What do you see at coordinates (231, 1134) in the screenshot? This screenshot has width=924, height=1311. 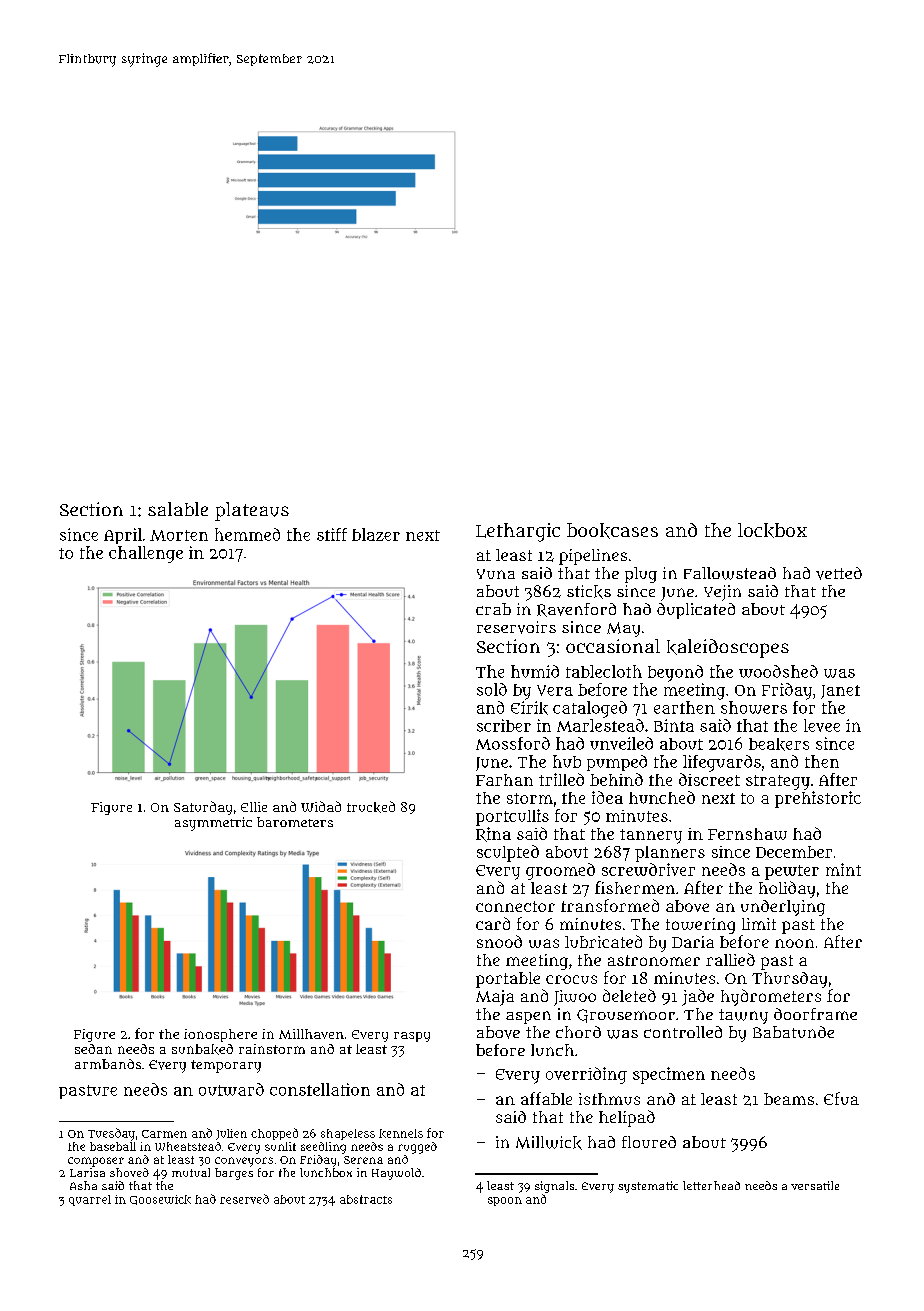 I see `Julien` at bounding box center [231, 1134].
